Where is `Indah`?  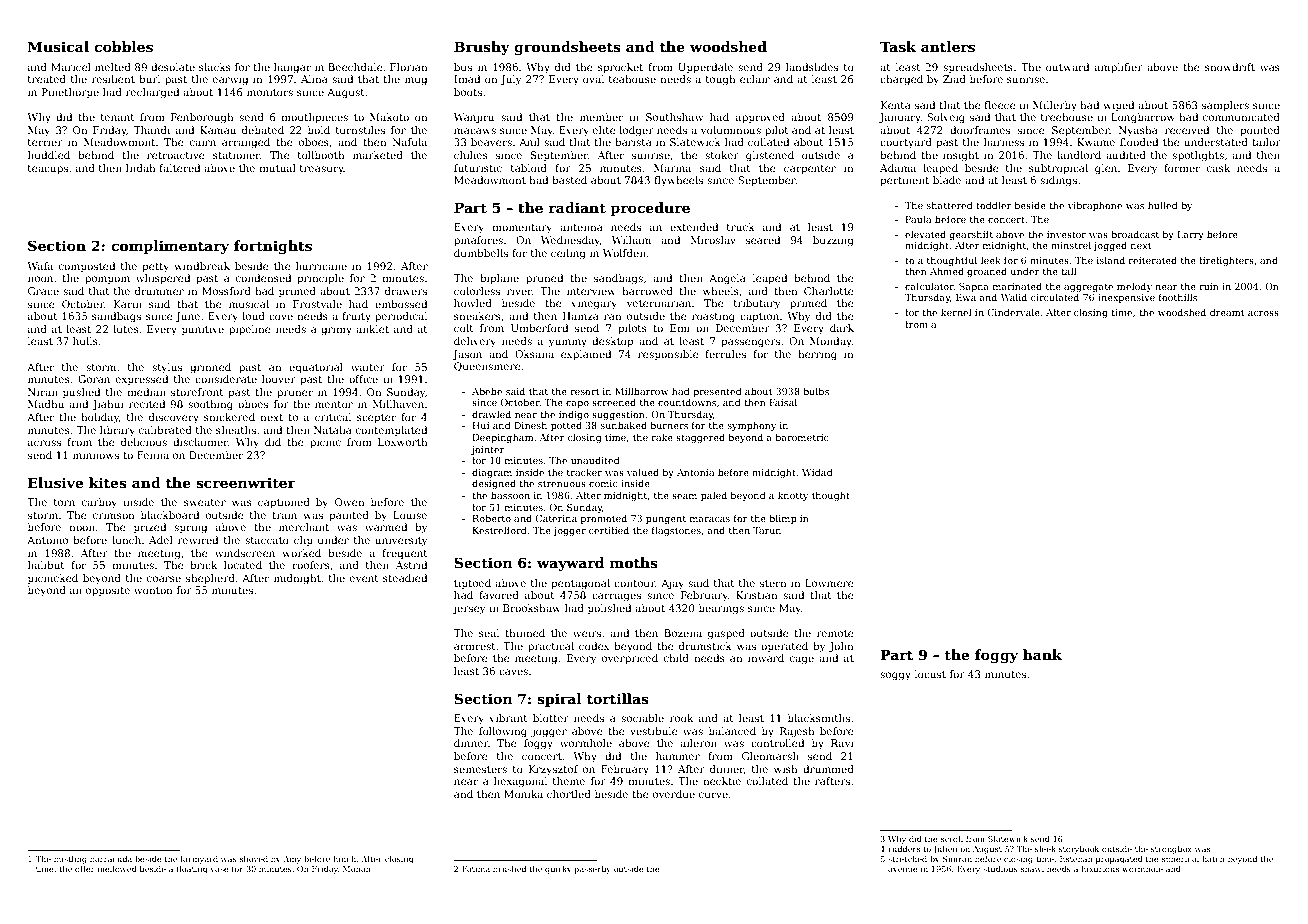 Indah is located at coordinates (140, 168).
